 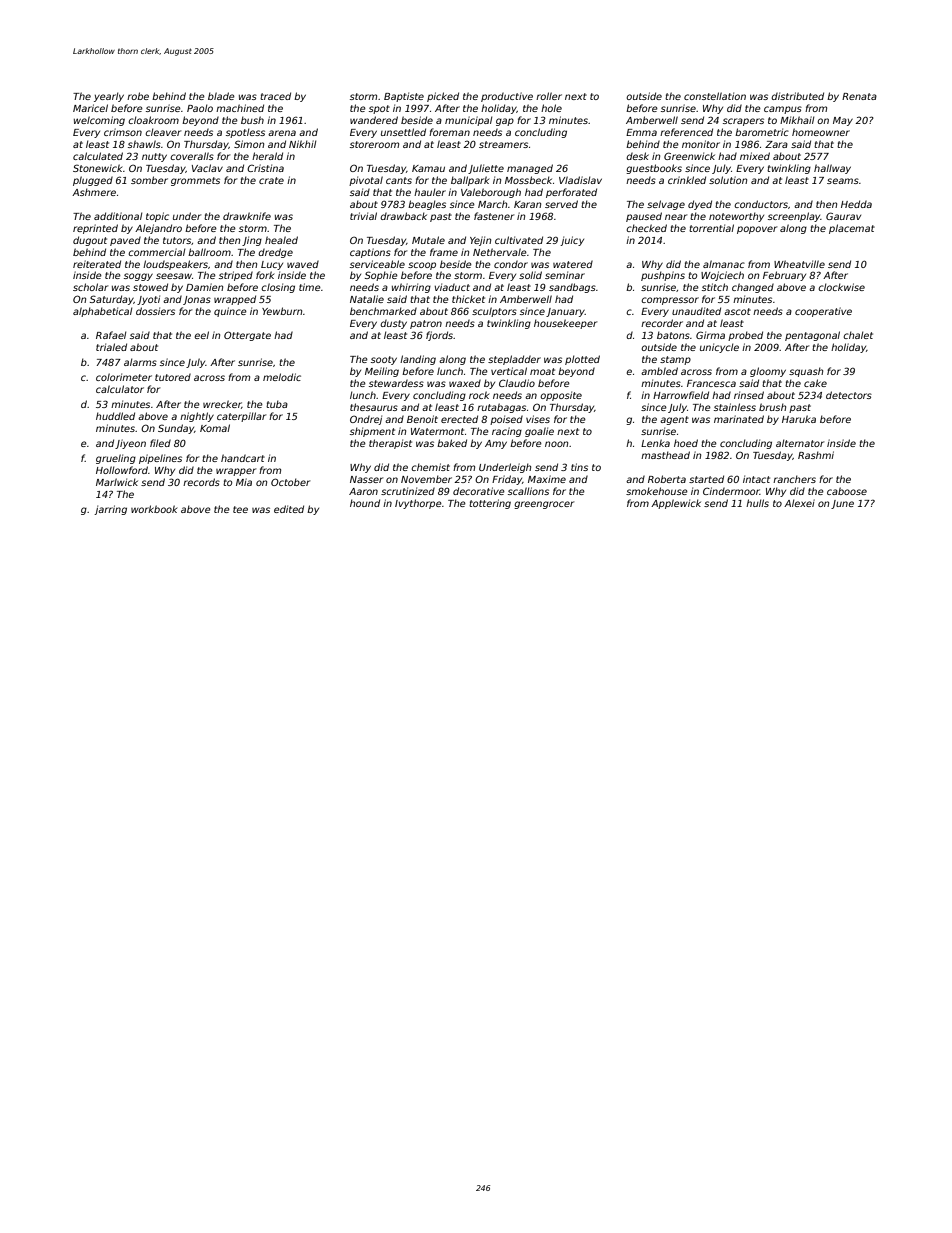 I want to click on picked, so click(x=443, y=97).
